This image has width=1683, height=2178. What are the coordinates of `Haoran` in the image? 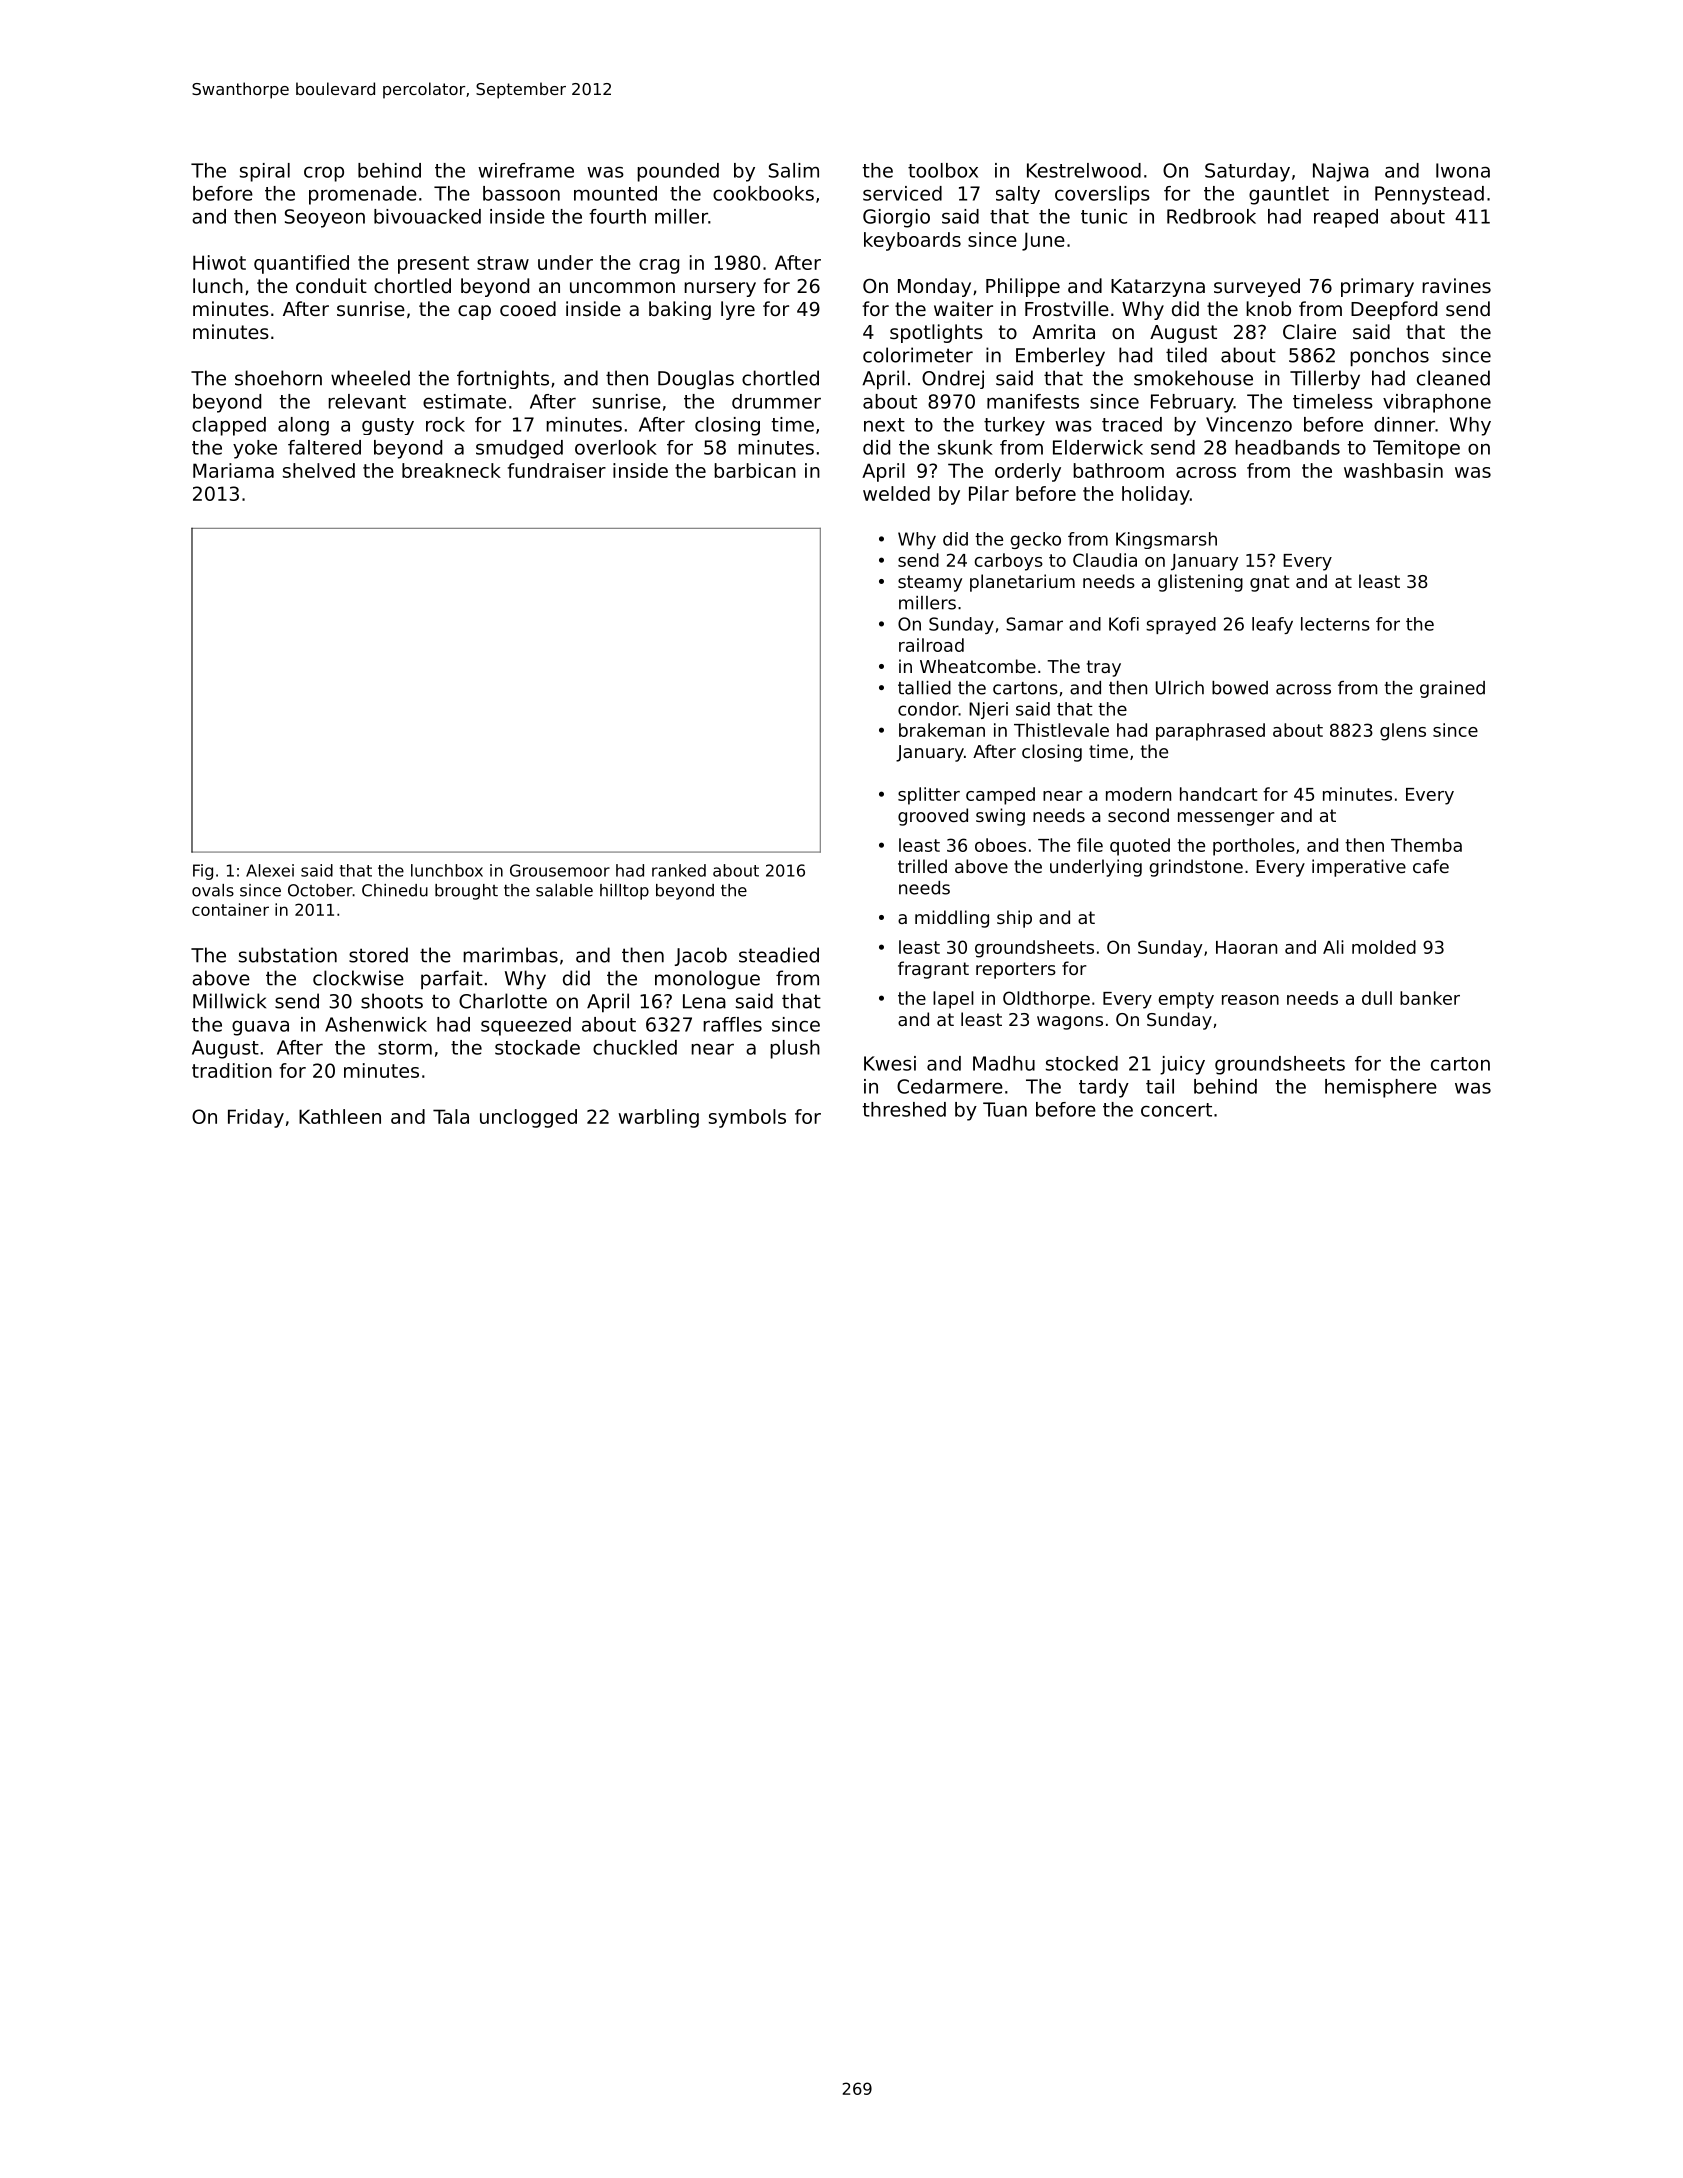 It's located at (1246, 947).
